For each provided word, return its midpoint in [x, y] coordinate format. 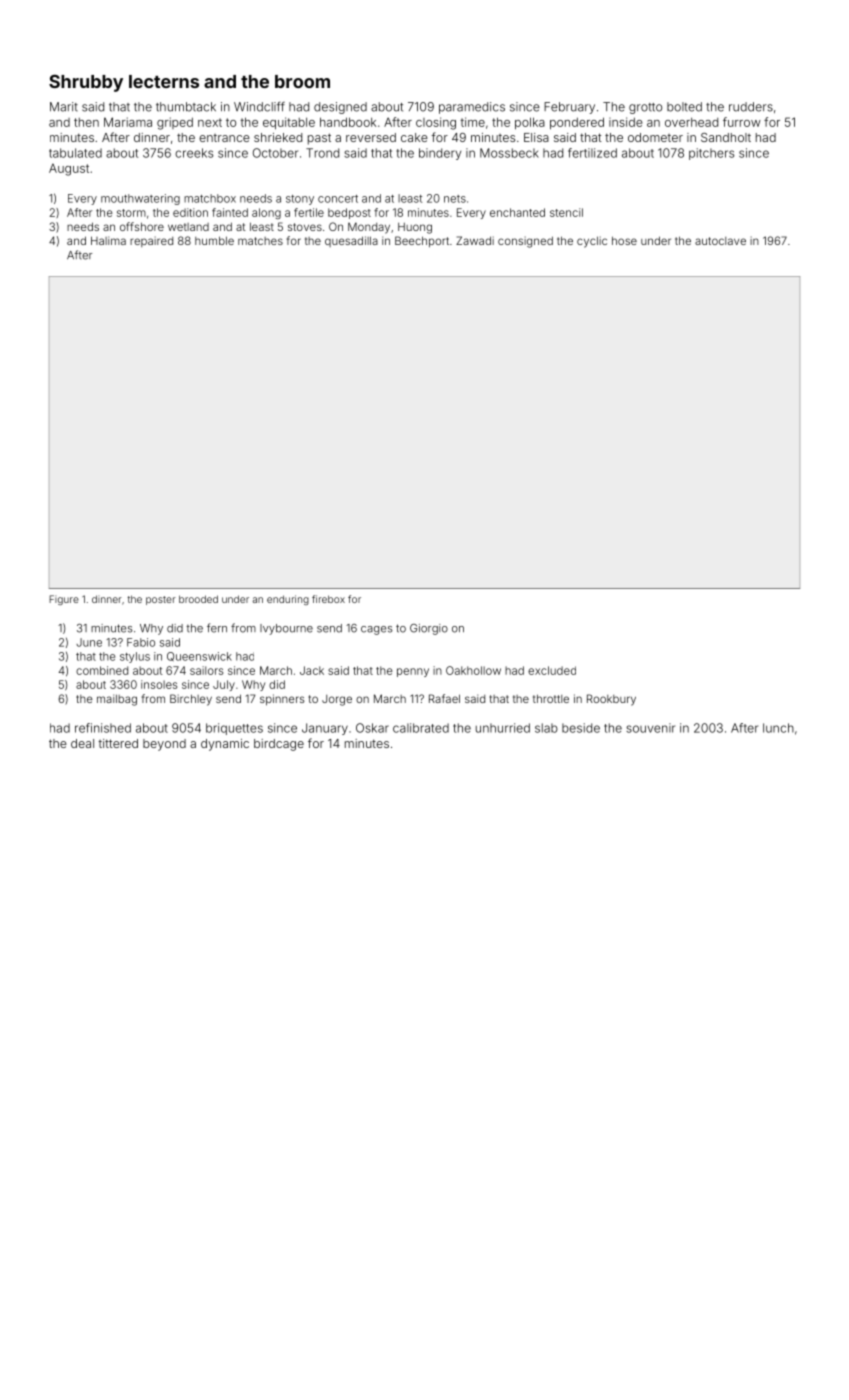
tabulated [75, 153]
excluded [552, 670]
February [569, 108]
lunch [778, 728]
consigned [525, 242]
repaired [151, 241]
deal [82, 743]
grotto [645, 108]
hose [624, 240]
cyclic [592, 242]
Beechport [422, 241]
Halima [108, 240]
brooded [198, 599]
